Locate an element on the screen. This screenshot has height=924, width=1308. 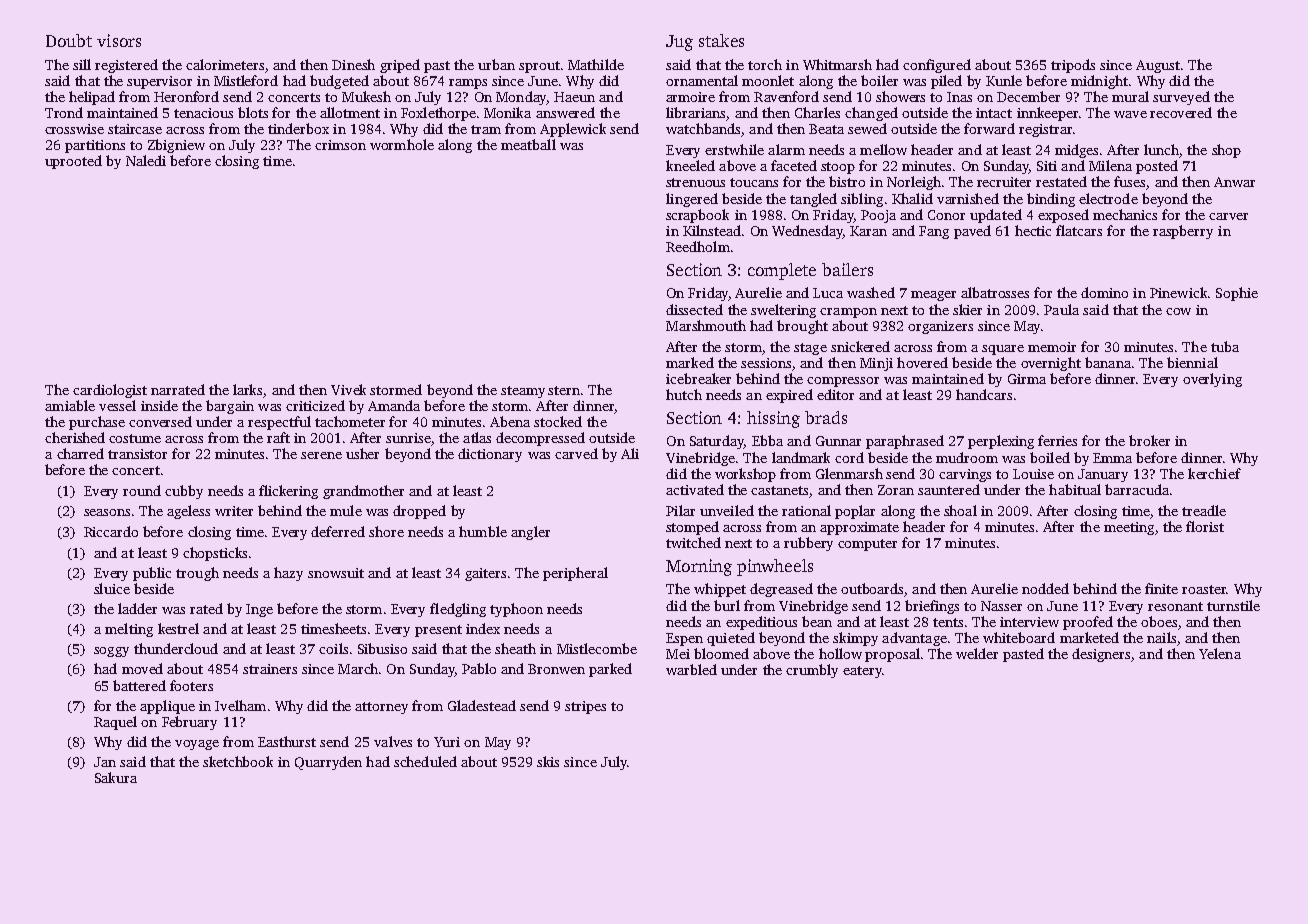
configured is located at coordinates (937, 66).
